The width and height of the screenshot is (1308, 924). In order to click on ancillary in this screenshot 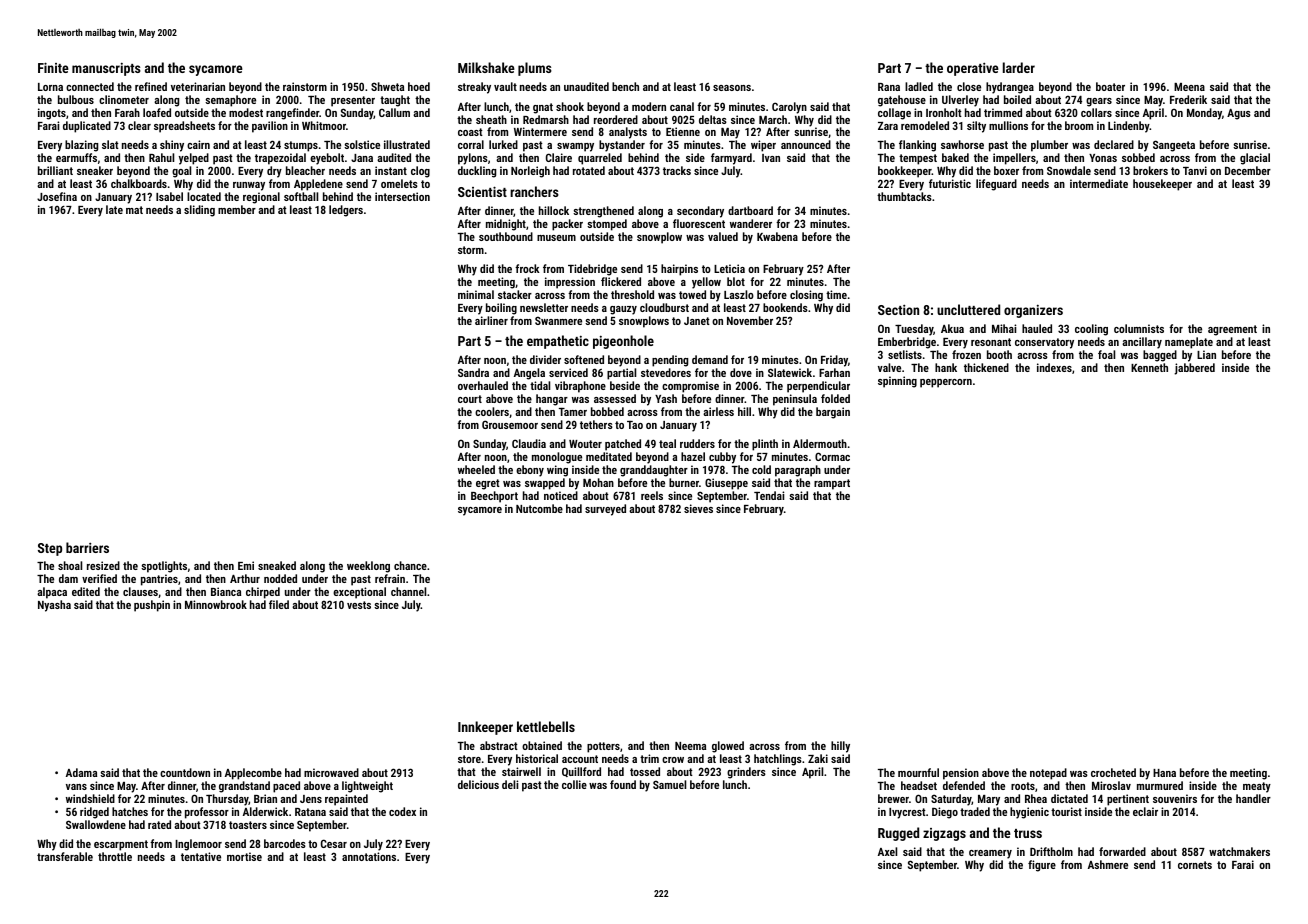, I will do `click(1142, 343)`.
